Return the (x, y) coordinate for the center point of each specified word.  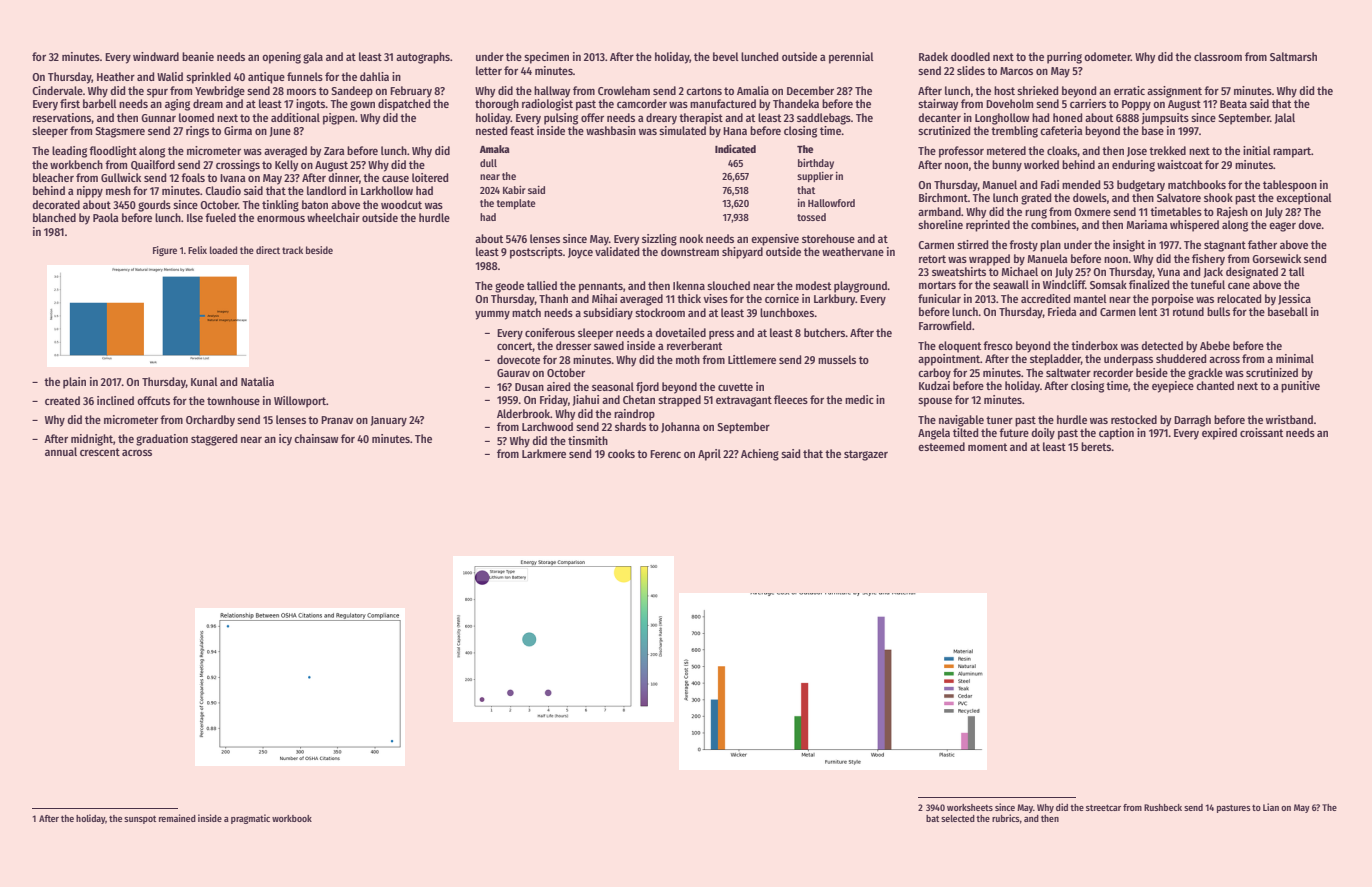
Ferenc (665, 454)
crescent (100, 452)
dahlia (374, 76)
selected (958, 818)
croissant (1261, 432)
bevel (726, 56)
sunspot (140, 820)
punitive (1300, 387)
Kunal (204, 381)
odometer (1107, 56)
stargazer (866, 455)
